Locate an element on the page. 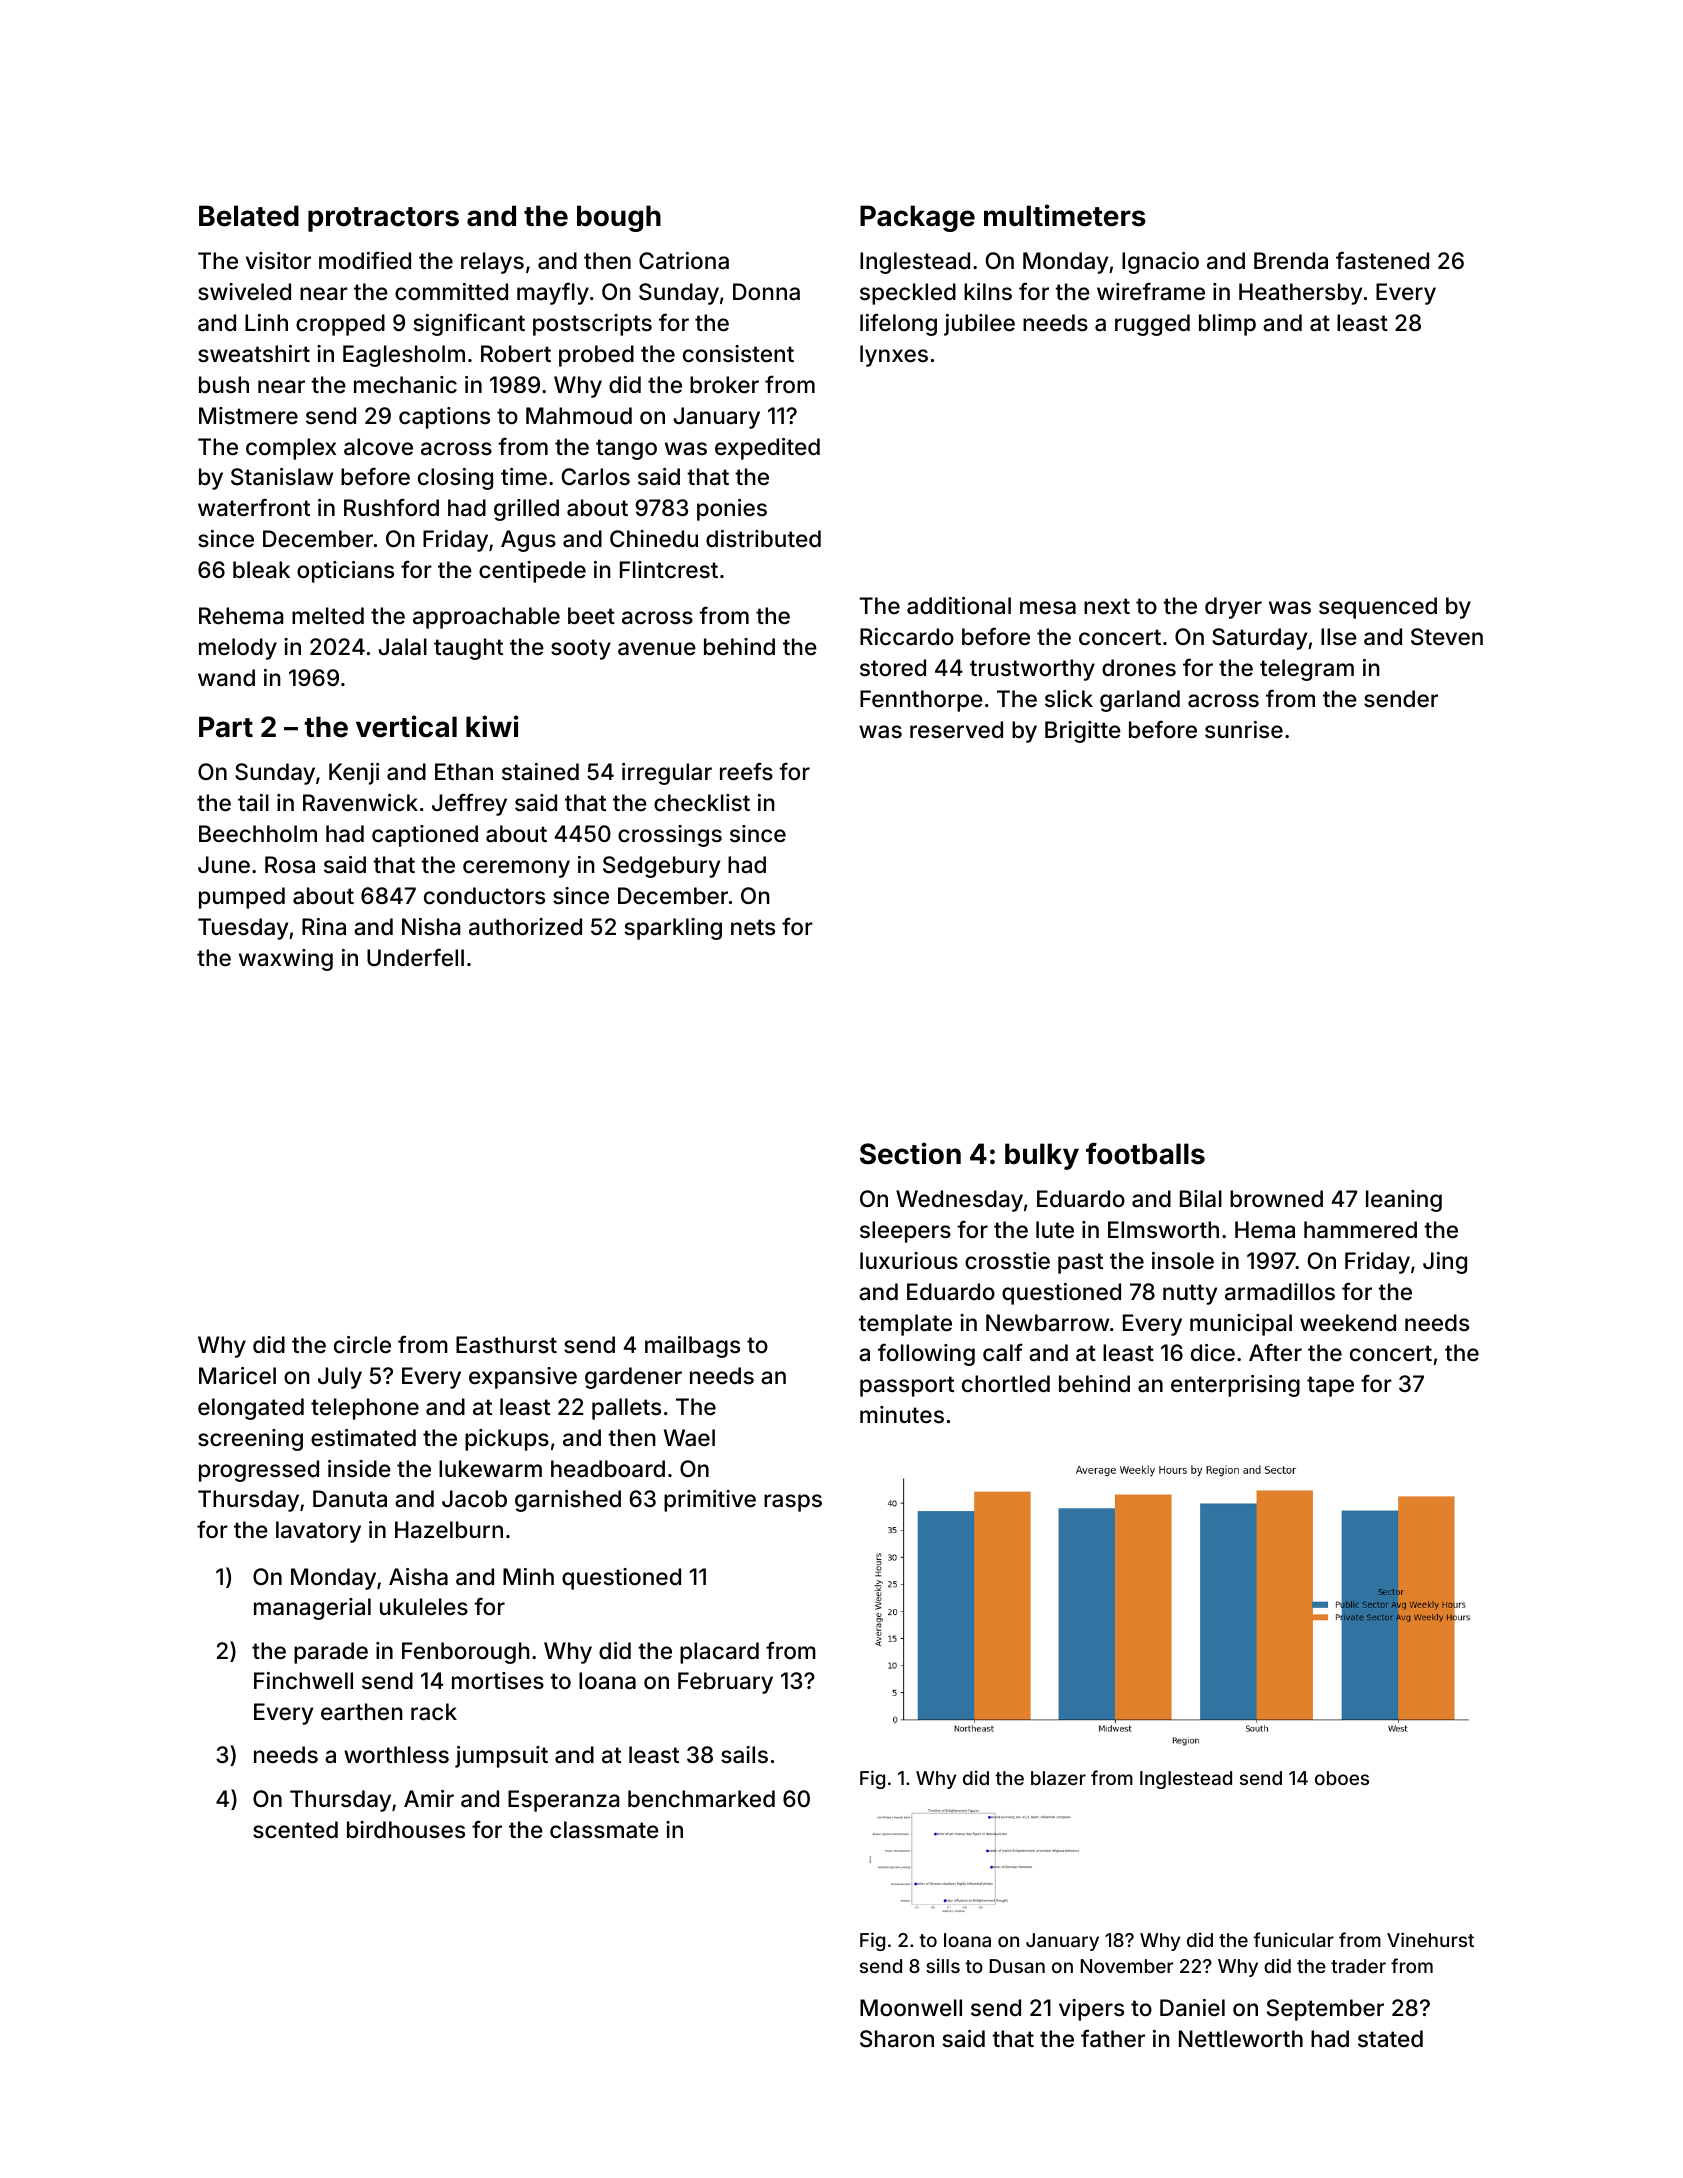  Finchwell is located at coordinates (303, 1680).
